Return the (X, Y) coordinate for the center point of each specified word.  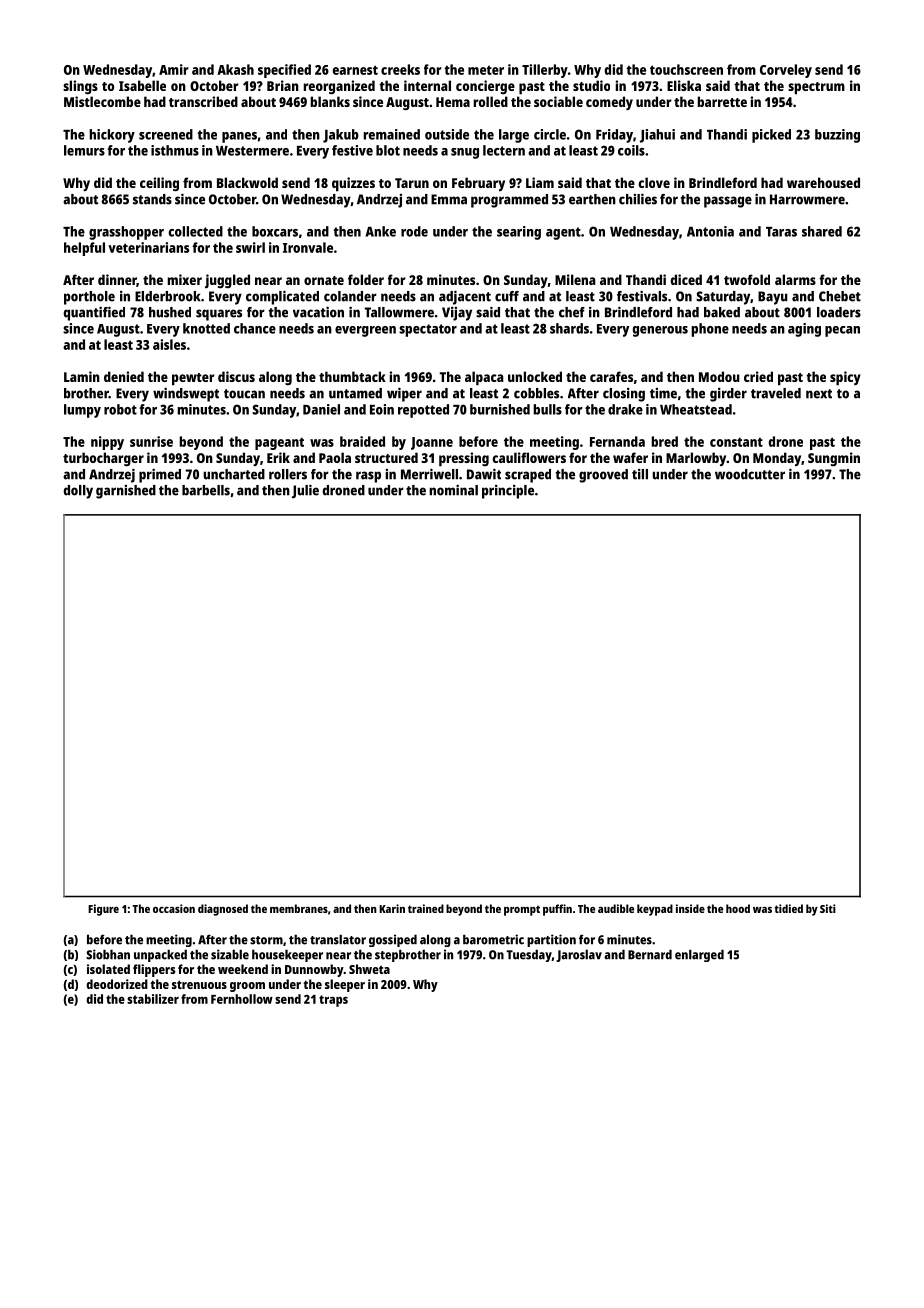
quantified (94, 313)
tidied (789, 908)
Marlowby (696, 459)
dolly (78, 492)
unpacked (160, 955)
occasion (174, 908)
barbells (206, 490)
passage (728, 202)
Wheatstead (696, 409)
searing (519, 233)
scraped (528, 476)
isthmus (175, 150)
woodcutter (750, 474)
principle (508, 492)
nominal (453, 490)
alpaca (484, 378)
